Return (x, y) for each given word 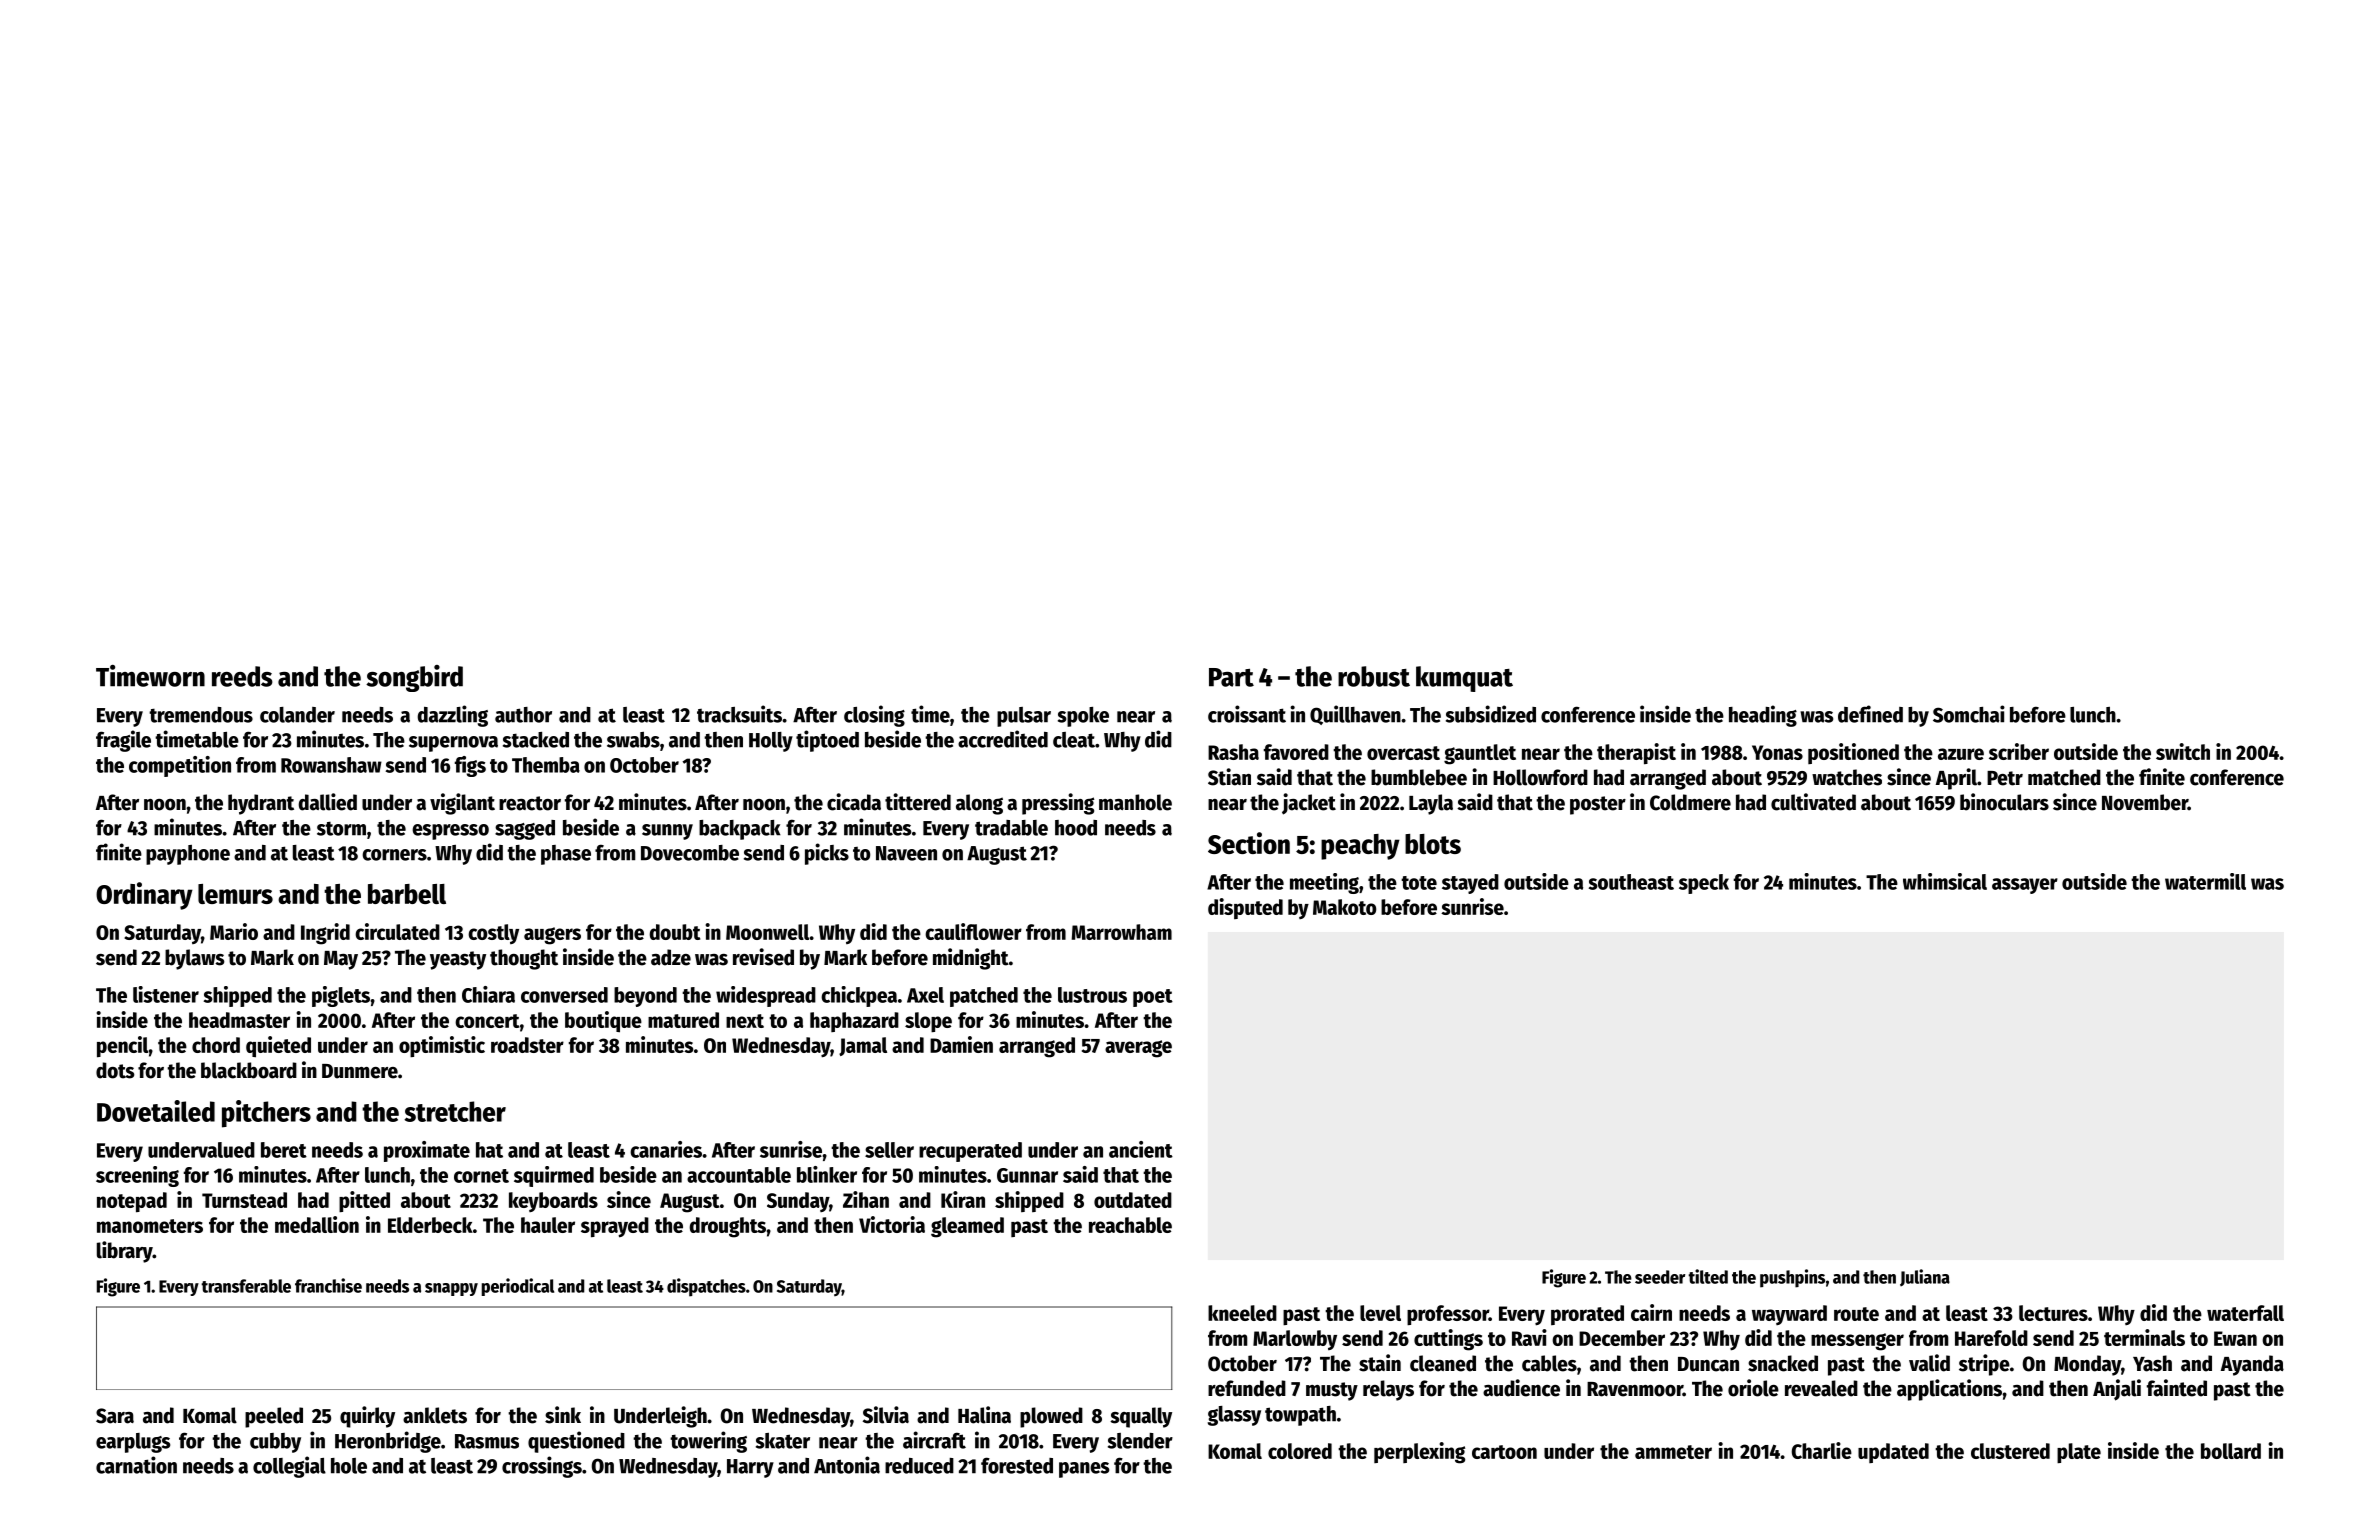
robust (1374, 676)
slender (1140, 1441)
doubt (674, 932)
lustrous (1092, 995)
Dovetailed (156, 1111)
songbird (414, 678)
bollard (2231, 1451)
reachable (1130, 1225)
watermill (2205, 881)
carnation (136, 1465)
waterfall (2245, 1313)
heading (1763, 716)
